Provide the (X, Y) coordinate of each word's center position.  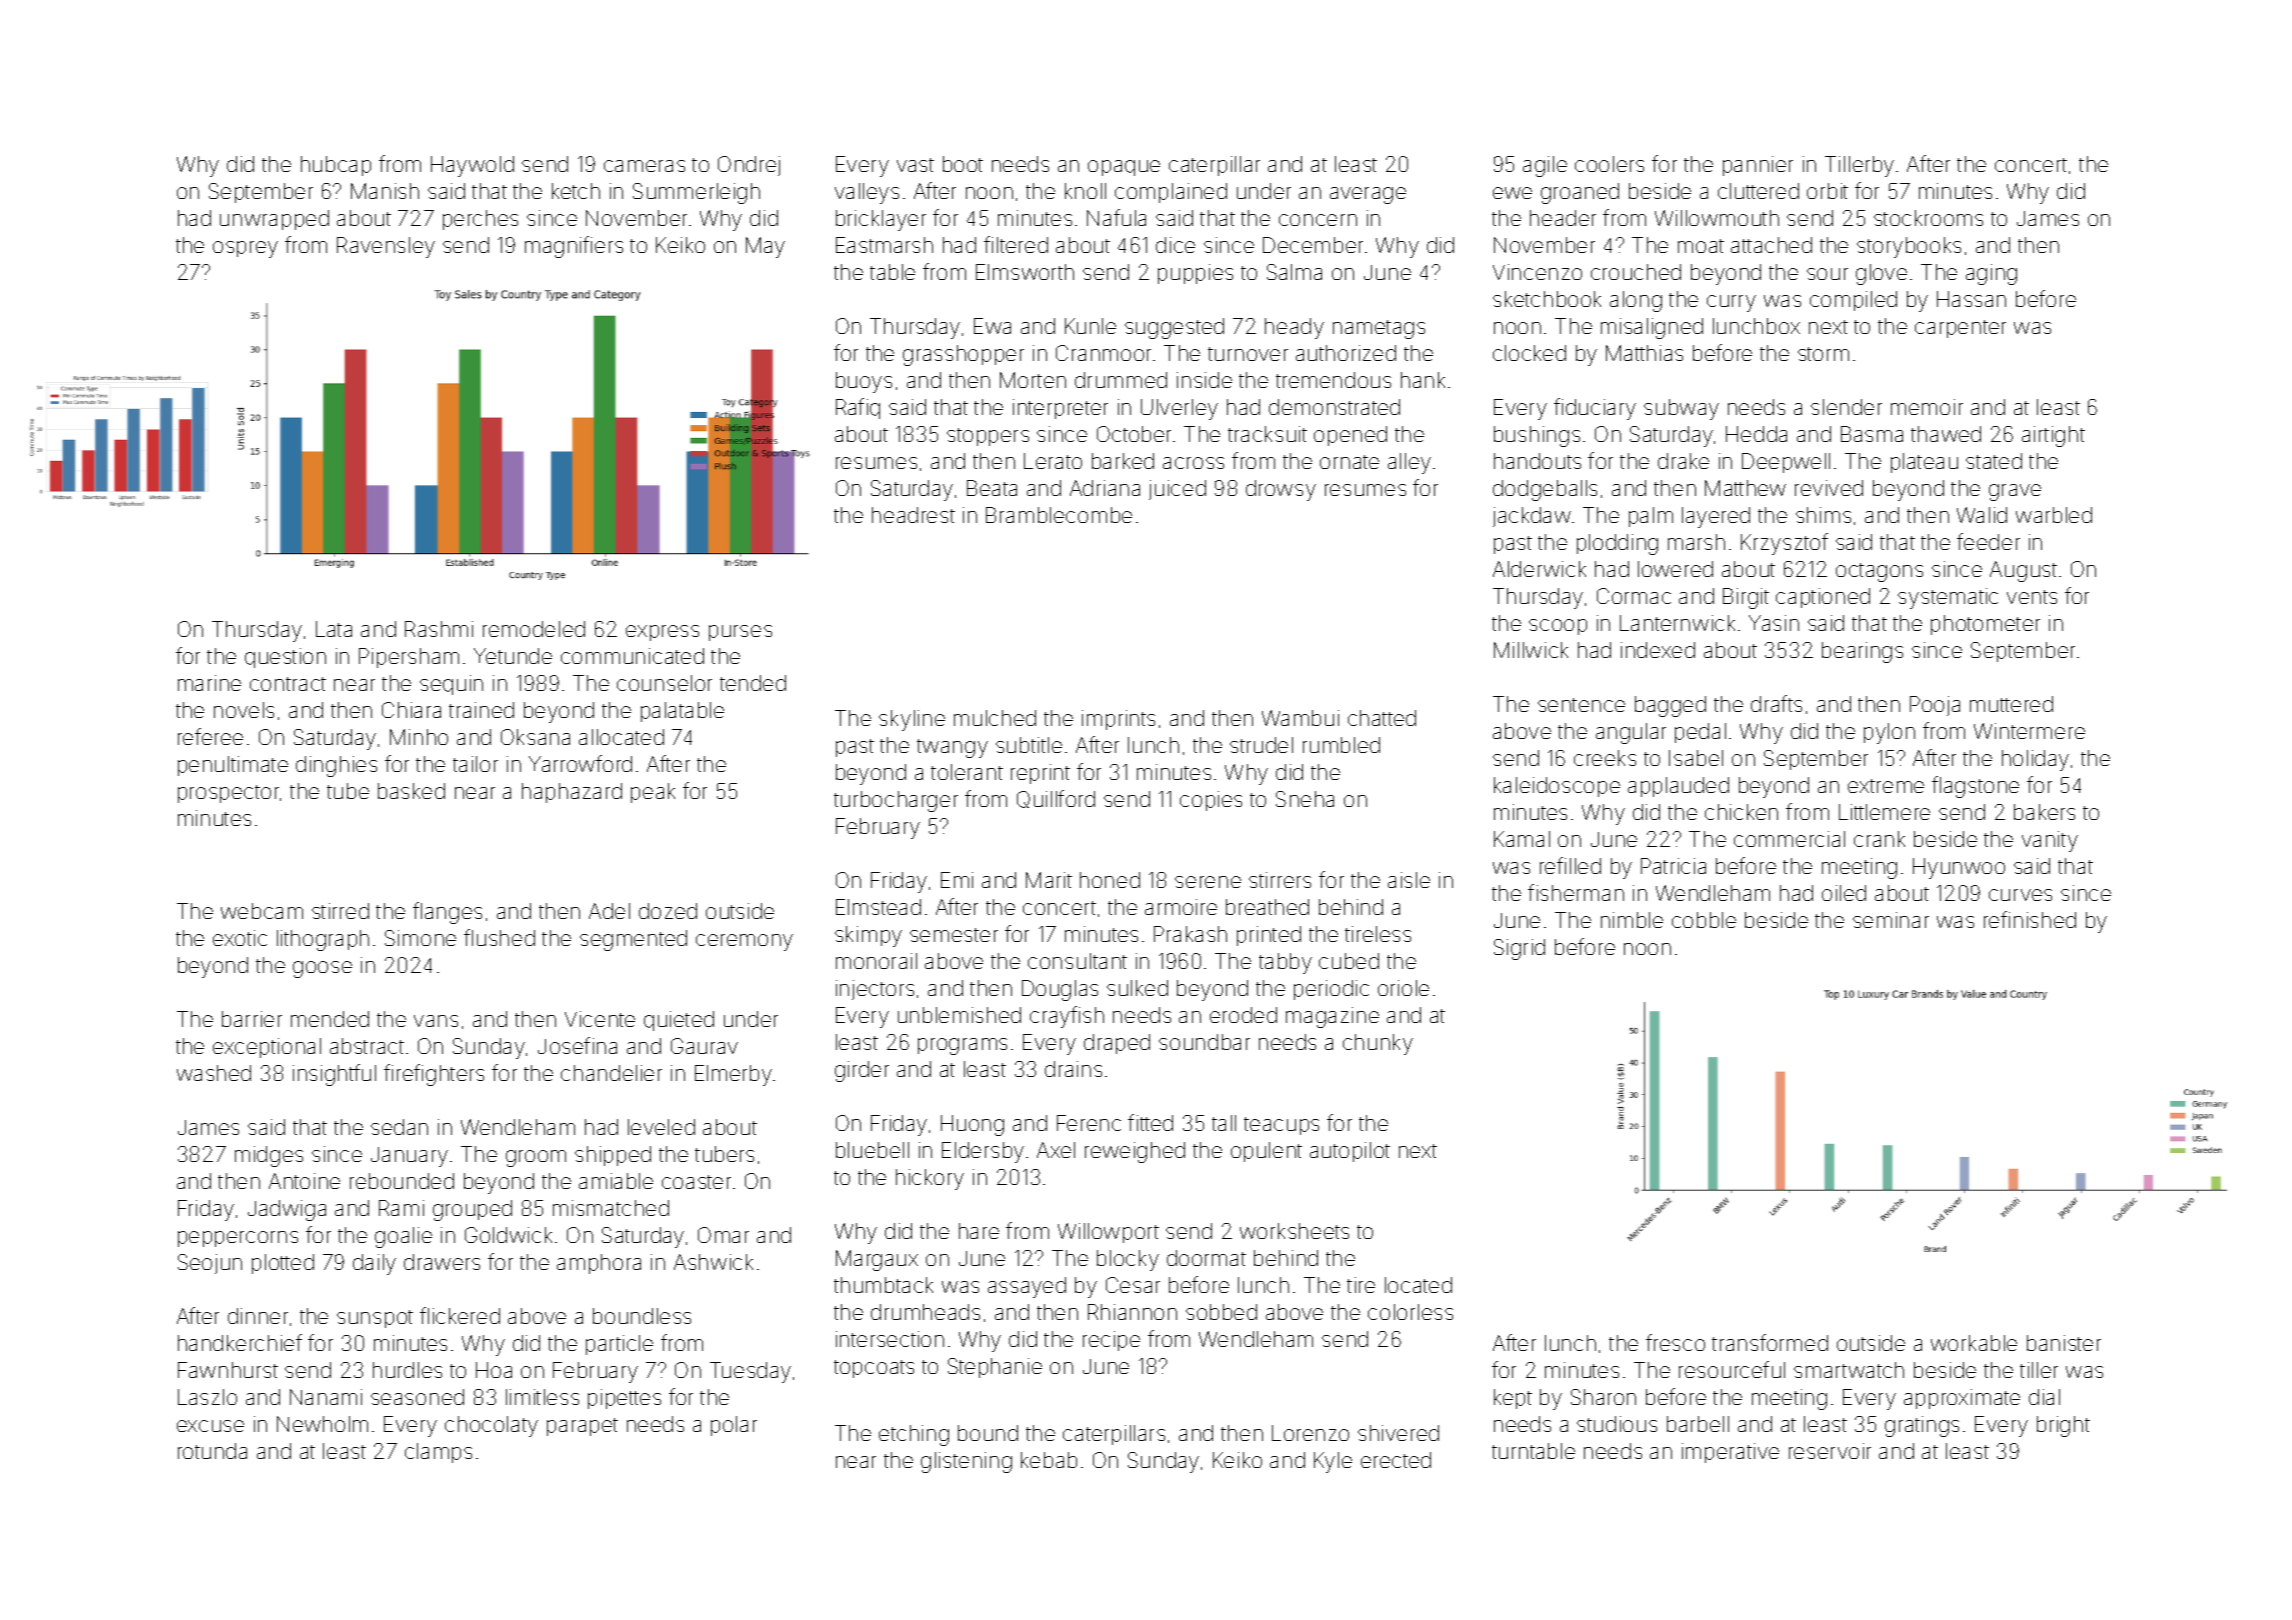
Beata (992, 488)
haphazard (572, 793)
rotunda (212, 1451)
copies (1211, 801)
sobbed (1221, 1312)
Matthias (1644, 353)
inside (1204, 380)
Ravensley (386, 247)
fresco (1675, 1342)
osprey (245, 249)
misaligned (1652, 328)
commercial (1789, 839)
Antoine (304, 1181)
